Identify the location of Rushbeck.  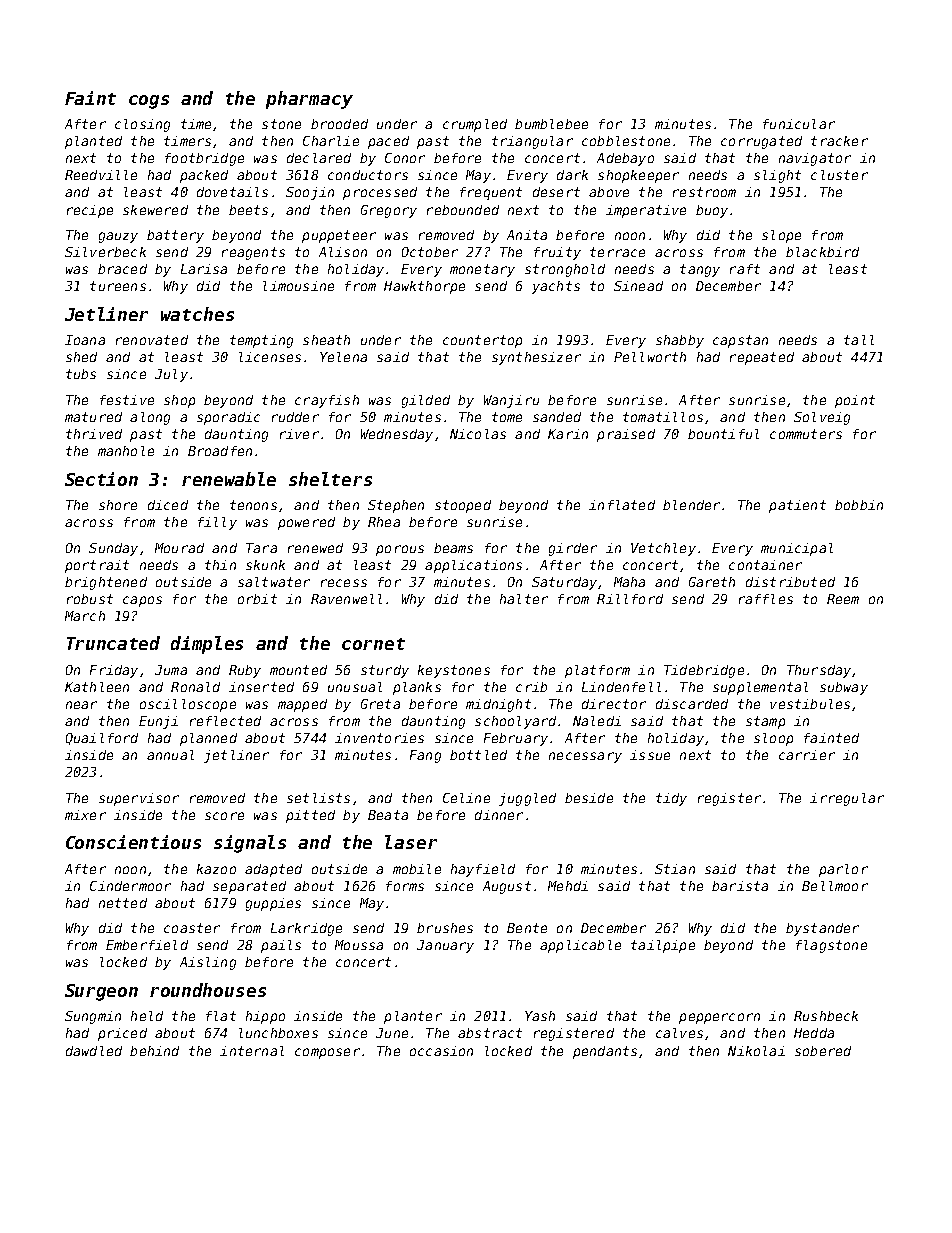
(826, 1016).
